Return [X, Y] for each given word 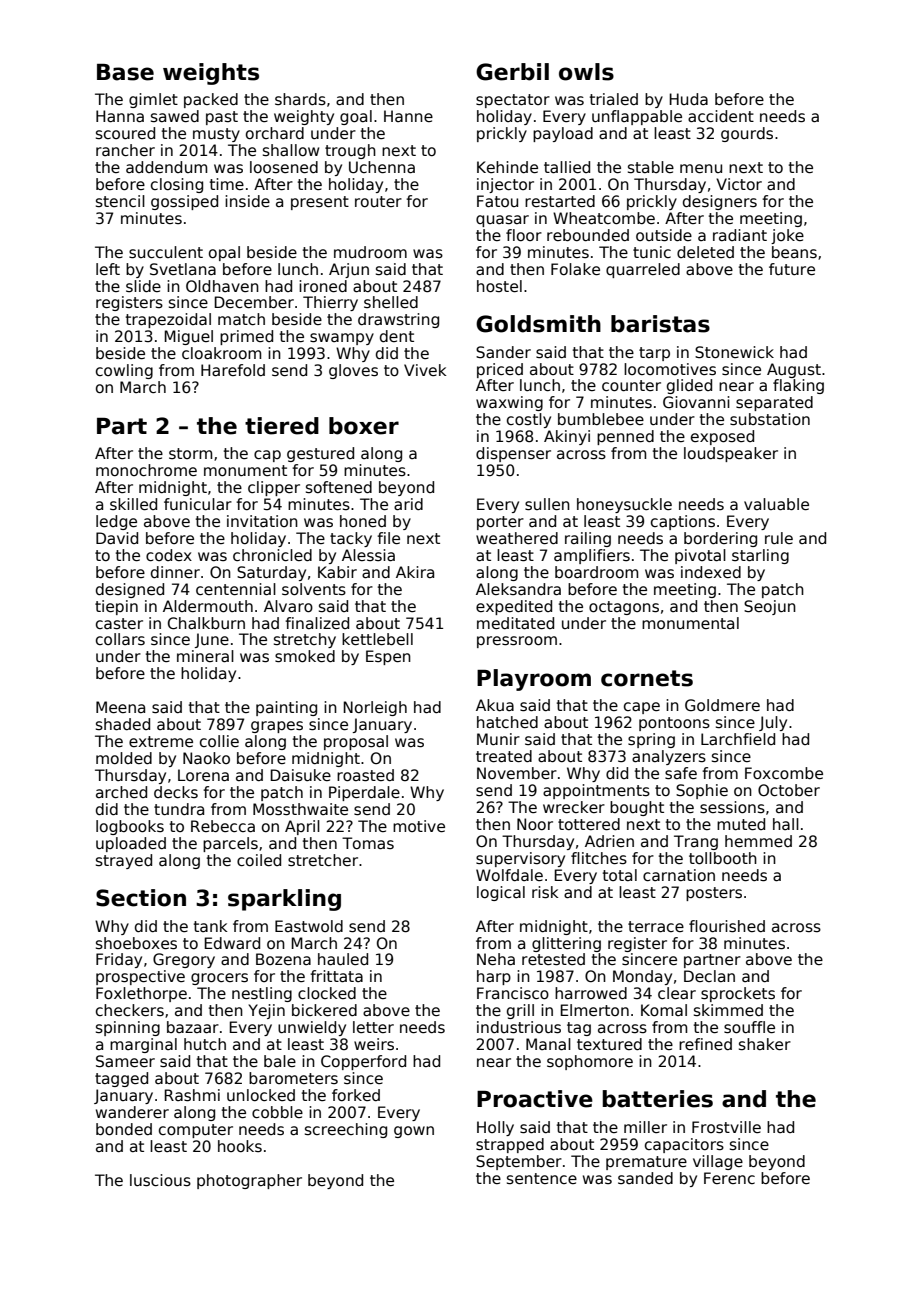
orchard [275, 133]
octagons [624, 608]
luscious [160, 1180]
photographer [249, 1181]
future [792, 269]
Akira [415, 572]
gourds [747, 134]
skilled [133, 504]
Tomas [368, 843]
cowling [124, 371]
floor [524, 235]
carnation [679, 875]
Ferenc [729, 1178]
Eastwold [309, 926]
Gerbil [512, 72]
